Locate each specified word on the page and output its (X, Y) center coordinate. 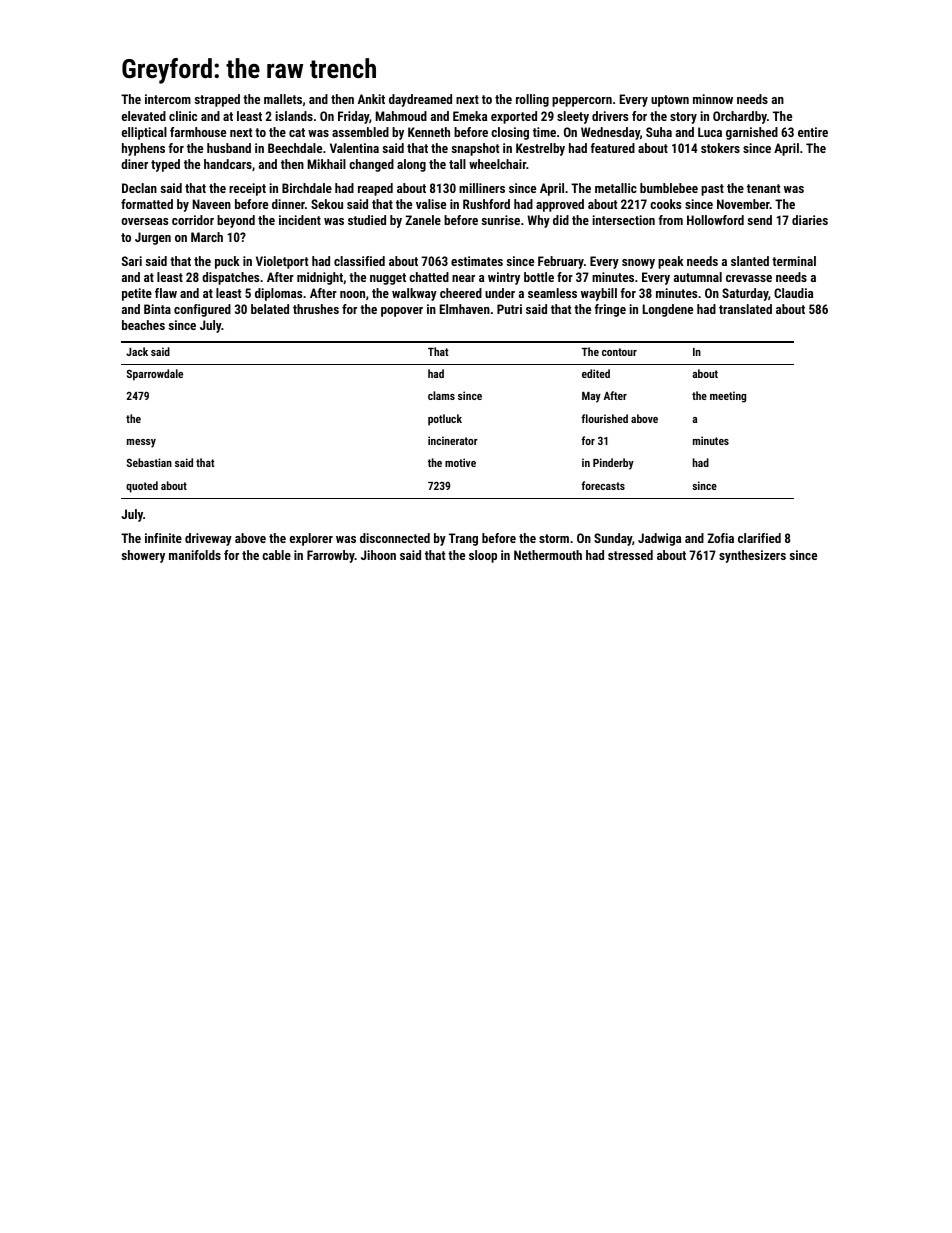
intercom (168, 99)
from (670, 220)
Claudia (793, 293)
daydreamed (420, 100)
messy (141, 443)
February (561, 262)
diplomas (278, 294)
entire (813, 132)
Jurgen (153, 238)
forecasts (603, 485)
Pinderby (613, 464)
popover (402, 312)
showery (143, 556)
